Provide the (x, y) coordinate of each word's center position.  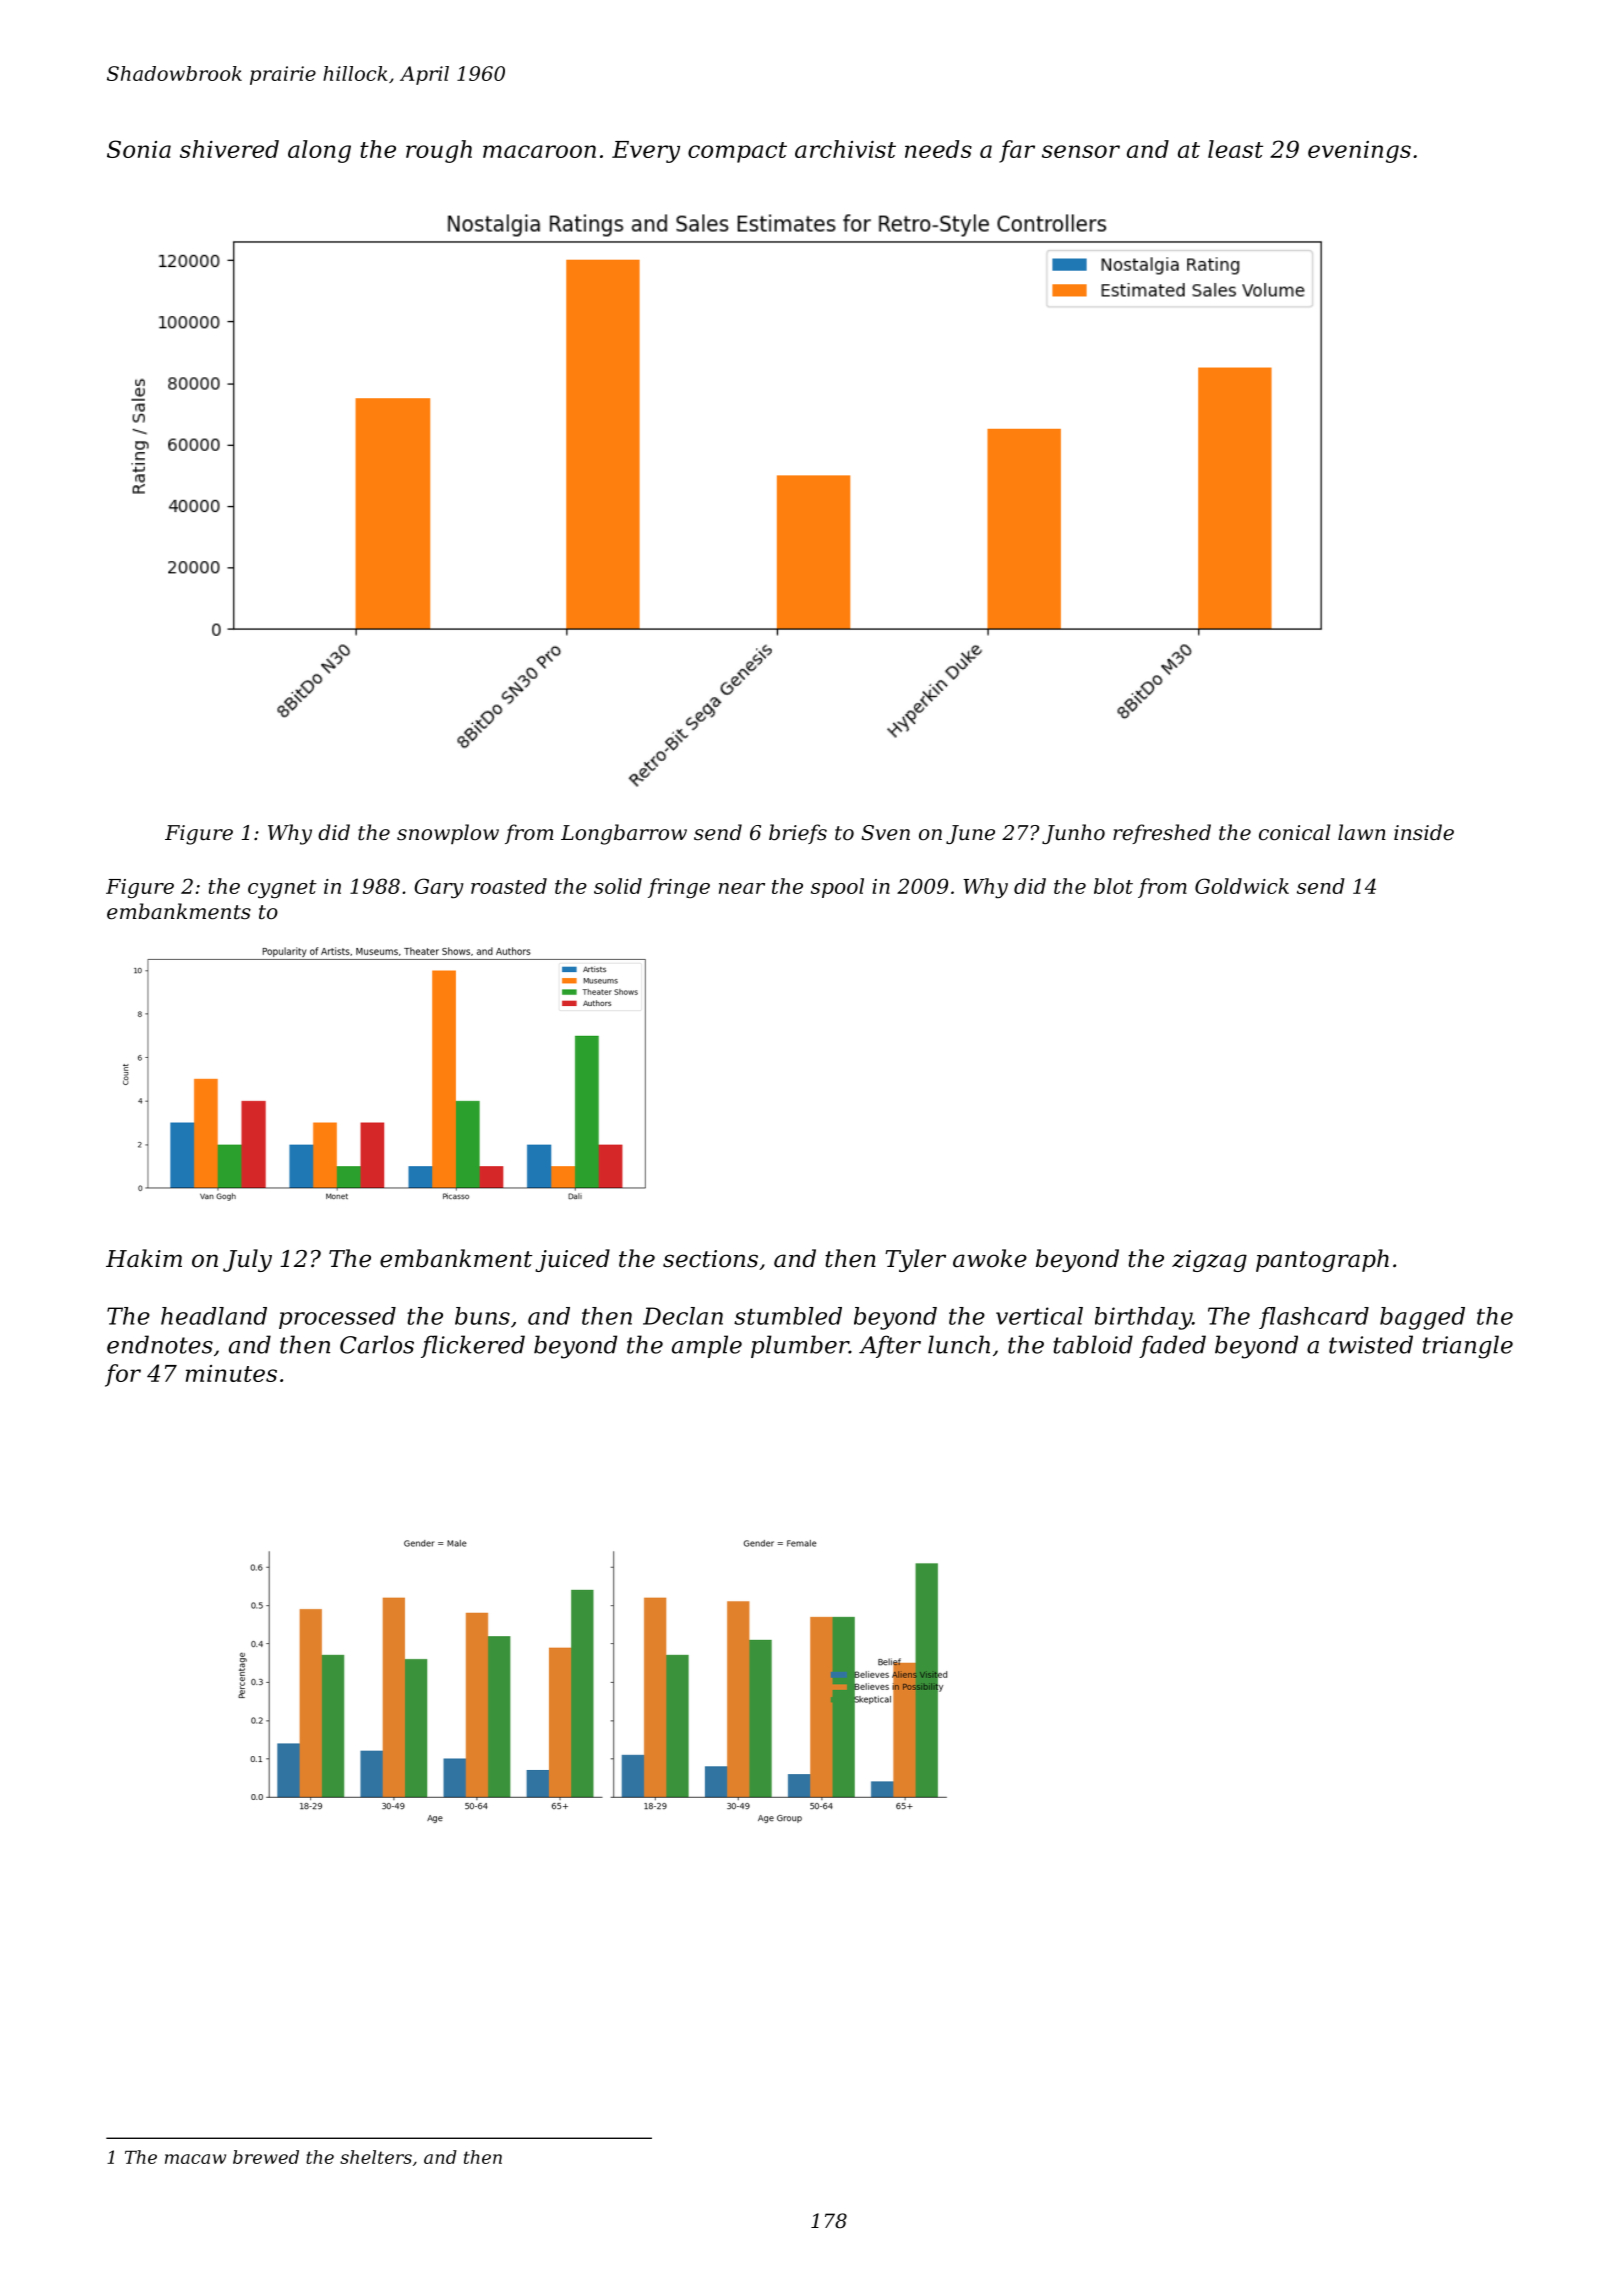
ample (707, 1346)
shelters (376, 2157)
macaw (195, 2159)
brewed (266, 2157)
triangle (1468, 1347)
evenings (1359, 152)
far (1017, 151)
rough (439, 151)
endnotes (160, 1344)
